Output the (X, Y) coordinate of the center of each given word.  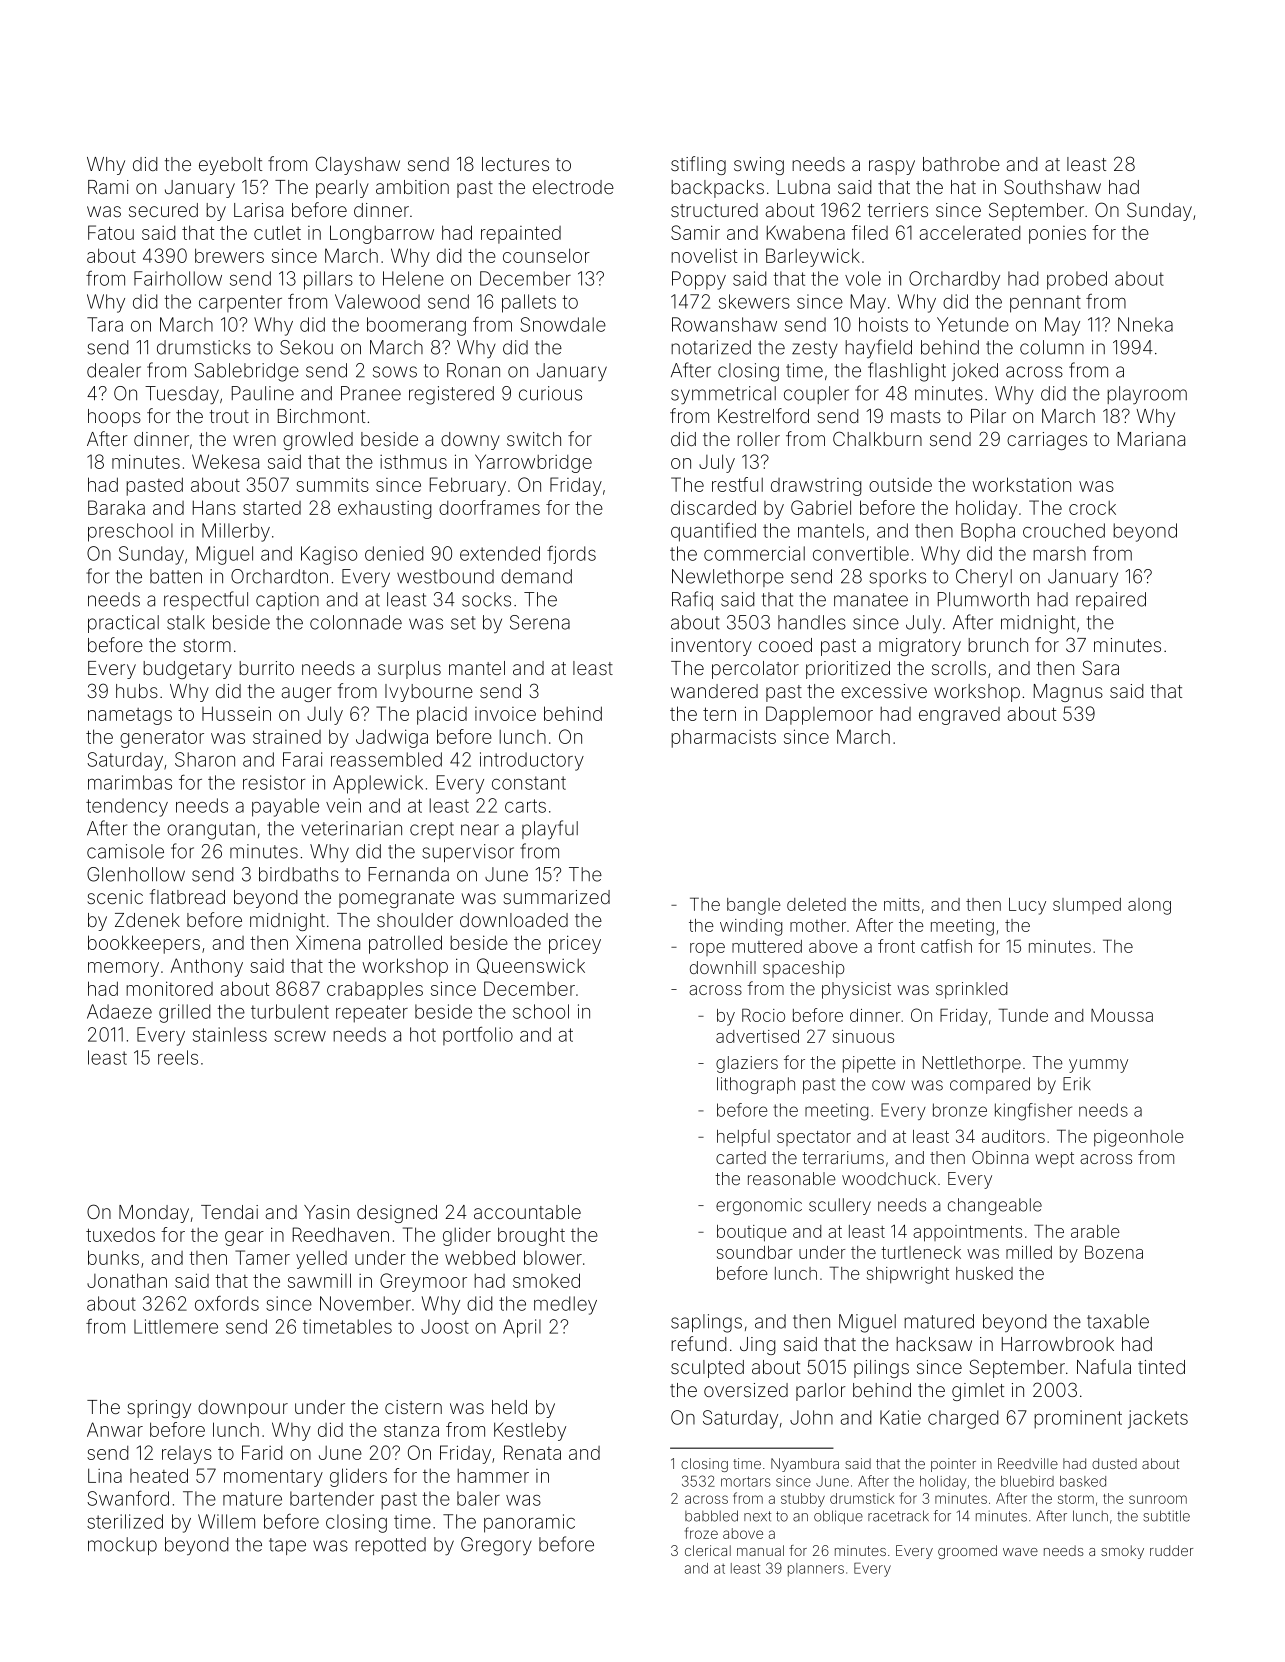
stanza (411, 1430)
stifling (698, 165)
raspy (892, 167)
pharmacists (723, 738)
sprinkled (971, 990)
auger (307, 694)
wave (1020, 1552)
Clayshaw (358, 165)
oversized (746, 1390)
